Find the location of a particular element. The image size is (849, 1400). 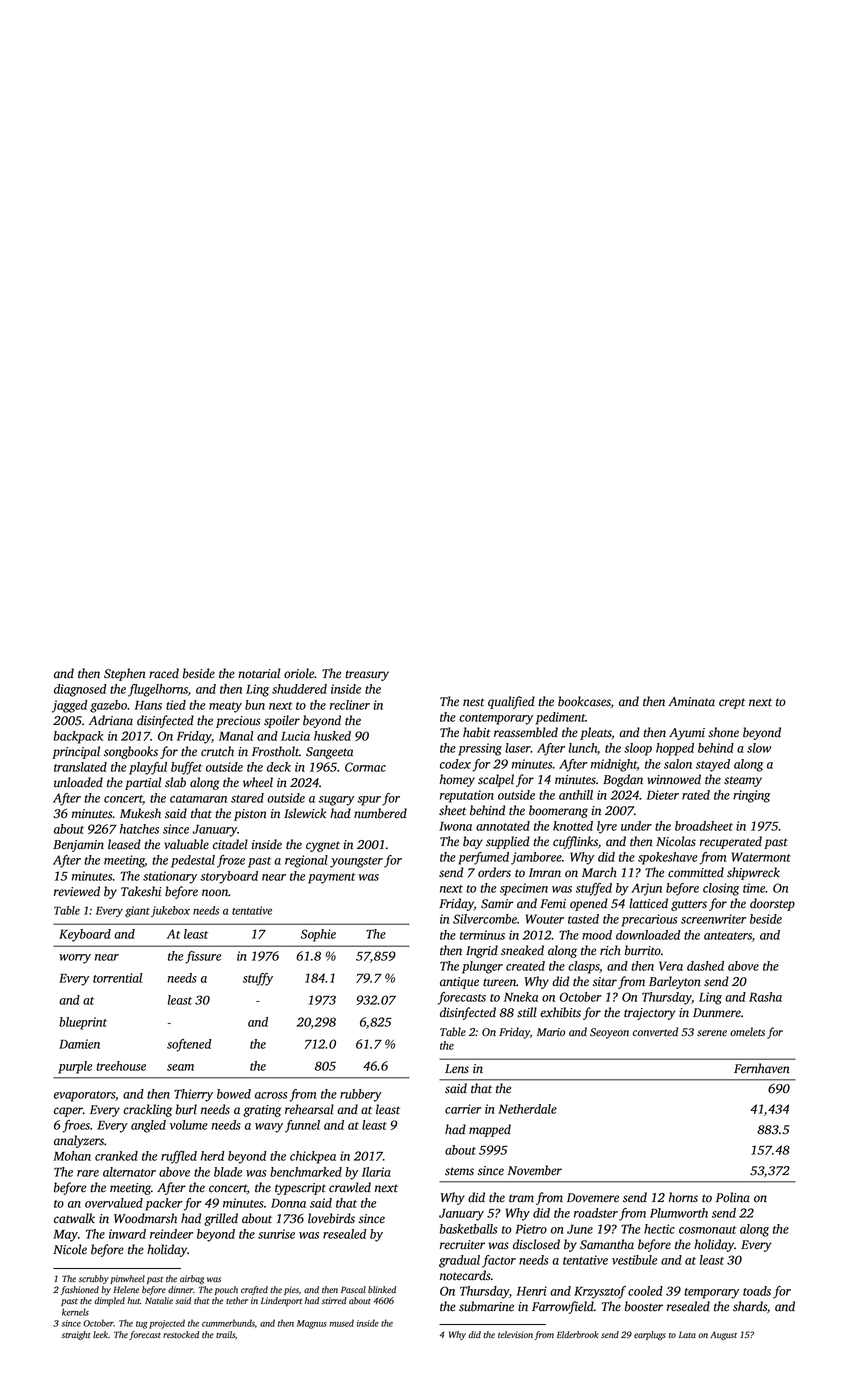

Fernhaven is located at coordinates (762, 1068).
